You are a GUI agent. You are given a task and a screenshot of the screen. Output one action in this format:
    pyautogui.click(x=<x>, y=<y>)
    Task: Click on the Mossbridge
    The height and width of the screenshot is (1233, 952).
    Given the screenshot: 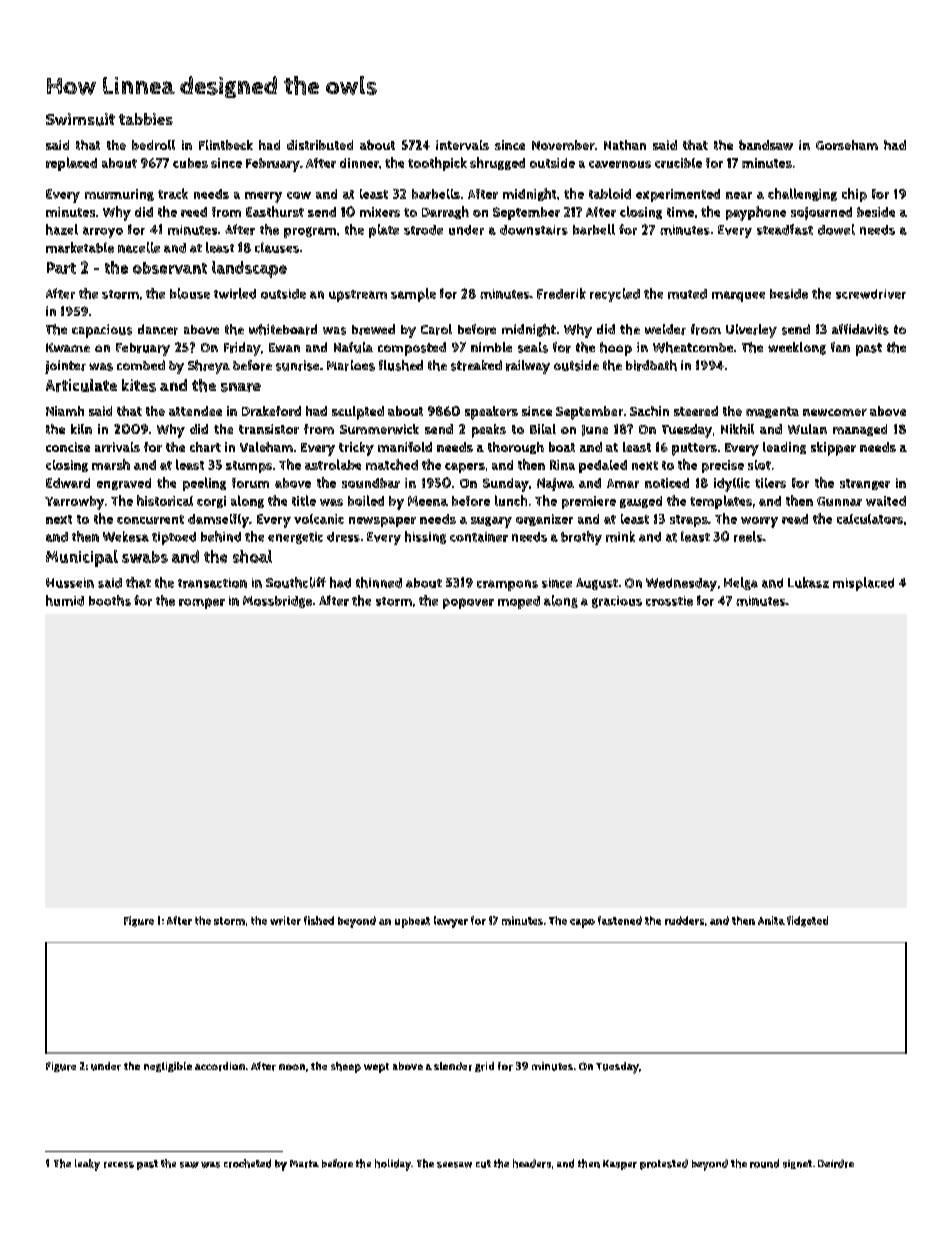 What is the action you would take?
    pyautogui.click(x=277, y=602)
